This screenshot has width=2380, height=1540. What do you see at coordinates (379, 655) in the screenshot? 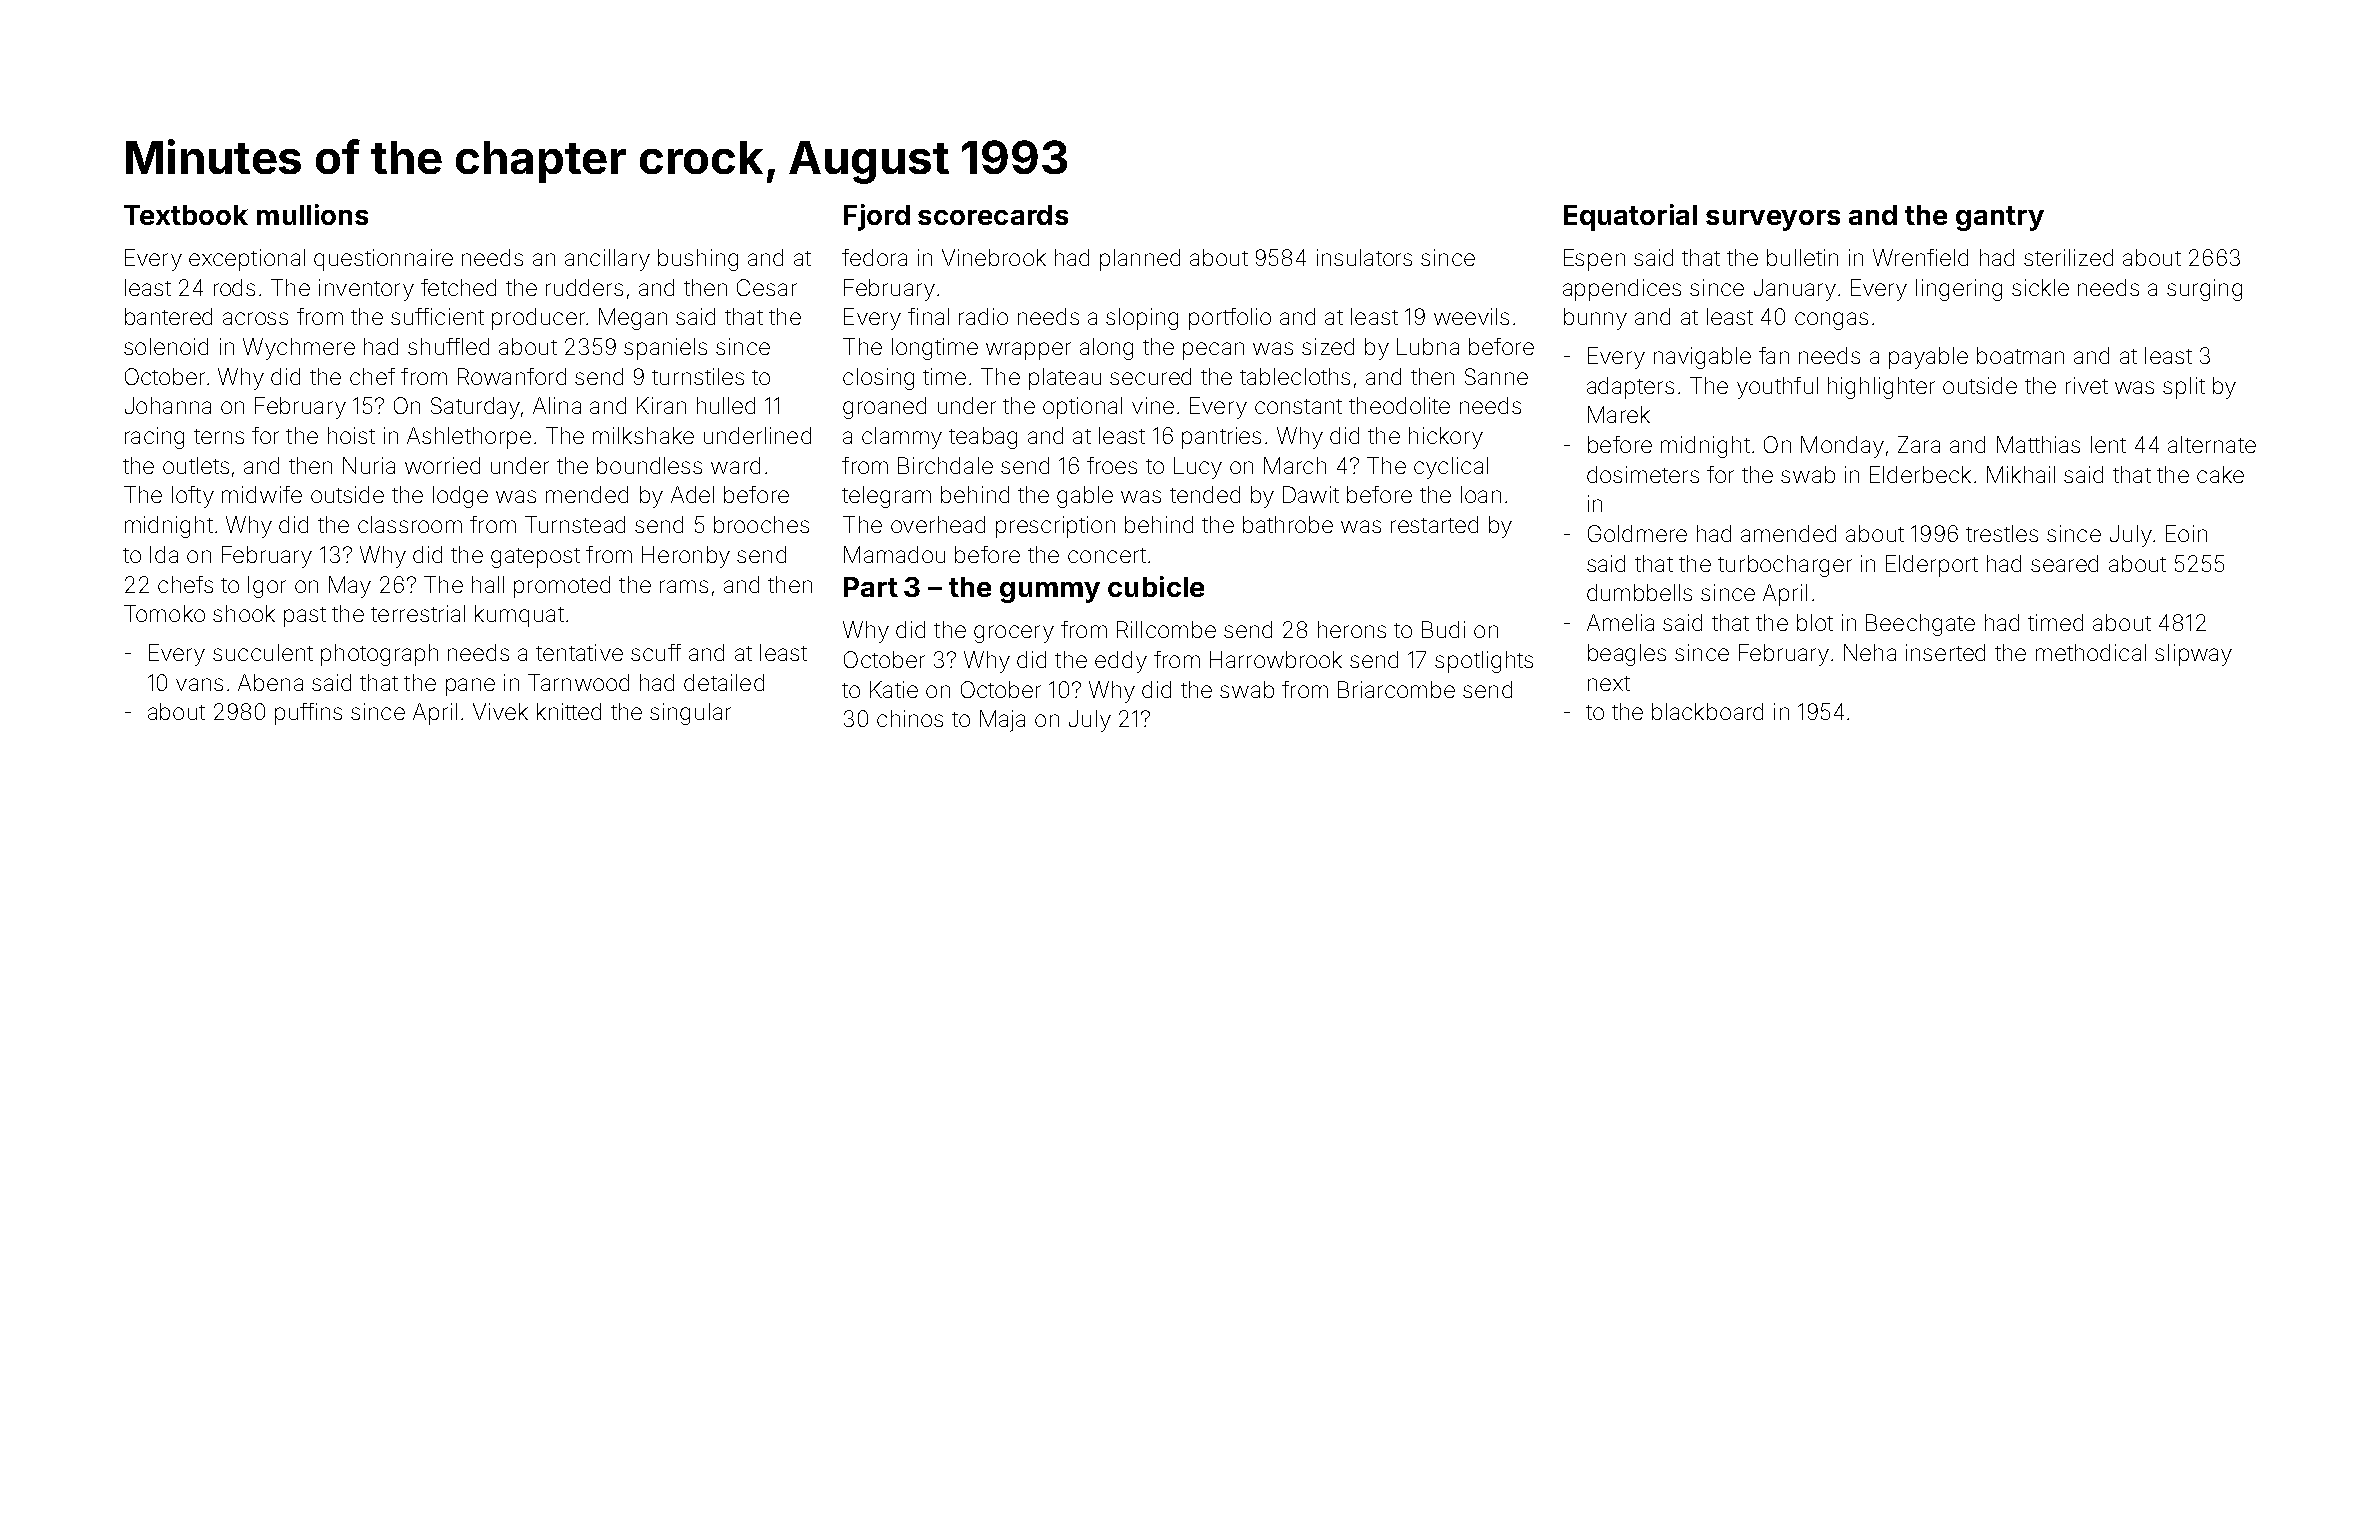
I see `photograph` at bounding box center [379, 655].
